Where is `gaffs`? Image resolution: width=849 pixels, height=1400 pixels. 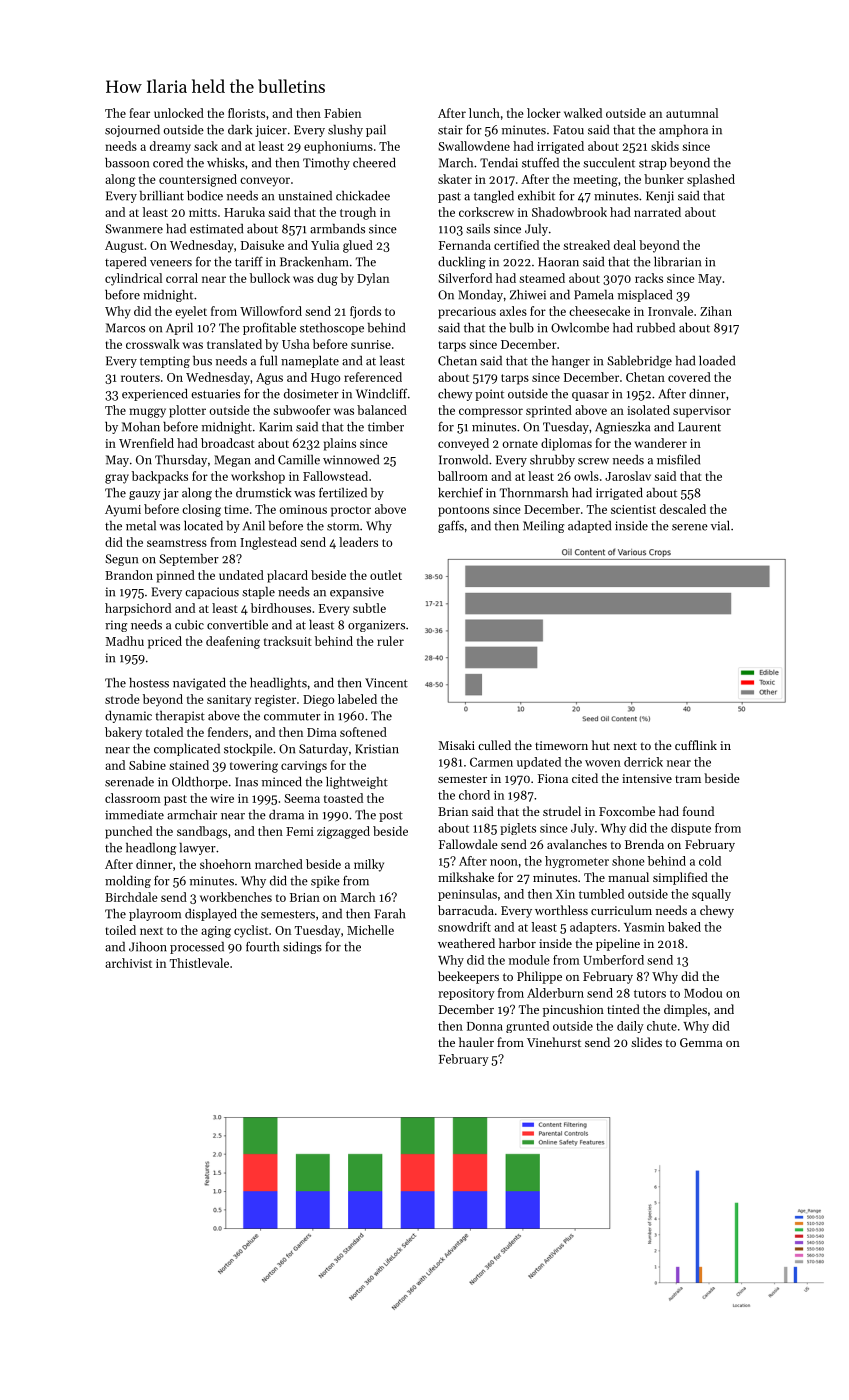 gaffs is located at coordinates (451, 526).
